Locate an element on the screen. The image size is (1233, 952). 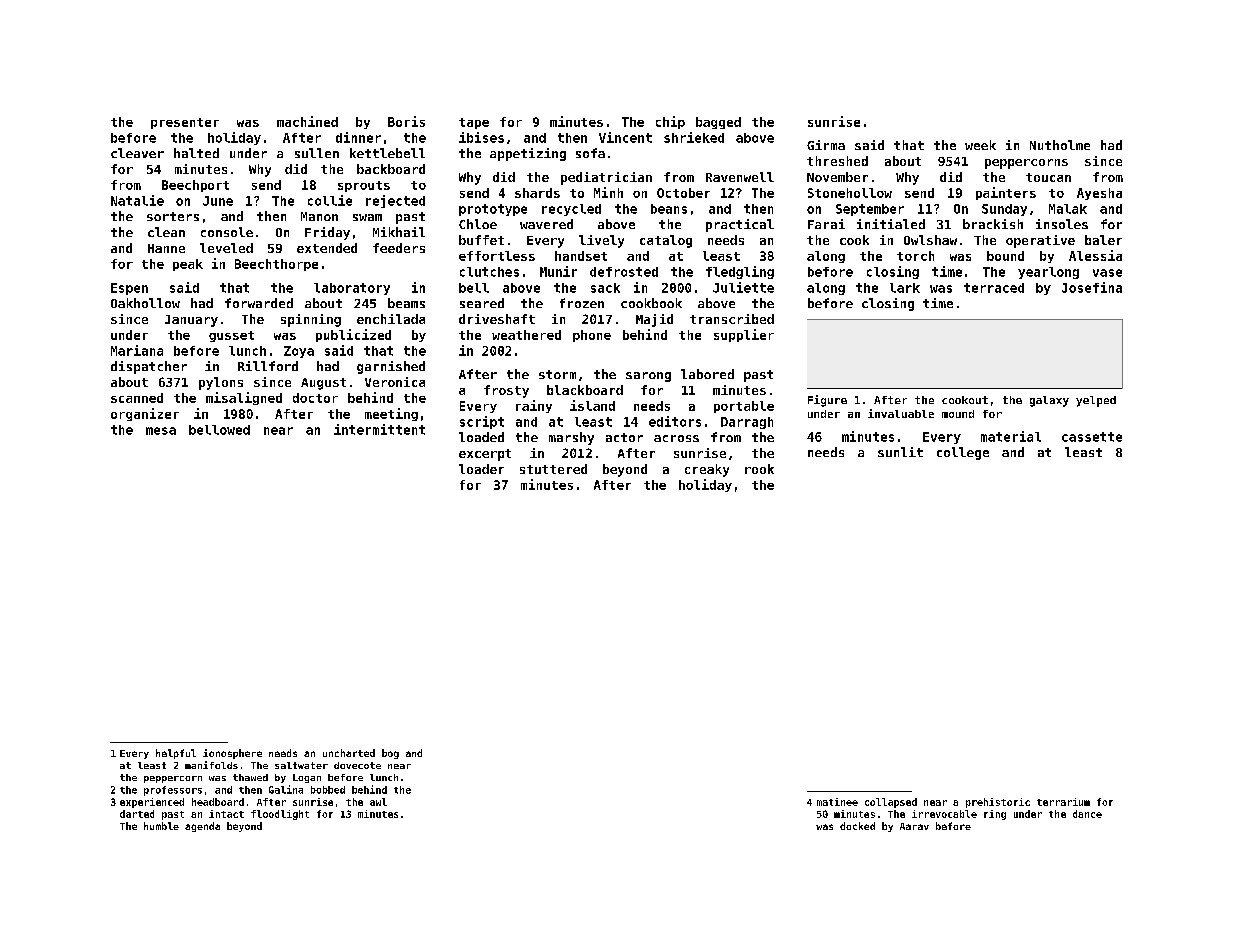
Oakhollow is located at coordinates (145, 303).
